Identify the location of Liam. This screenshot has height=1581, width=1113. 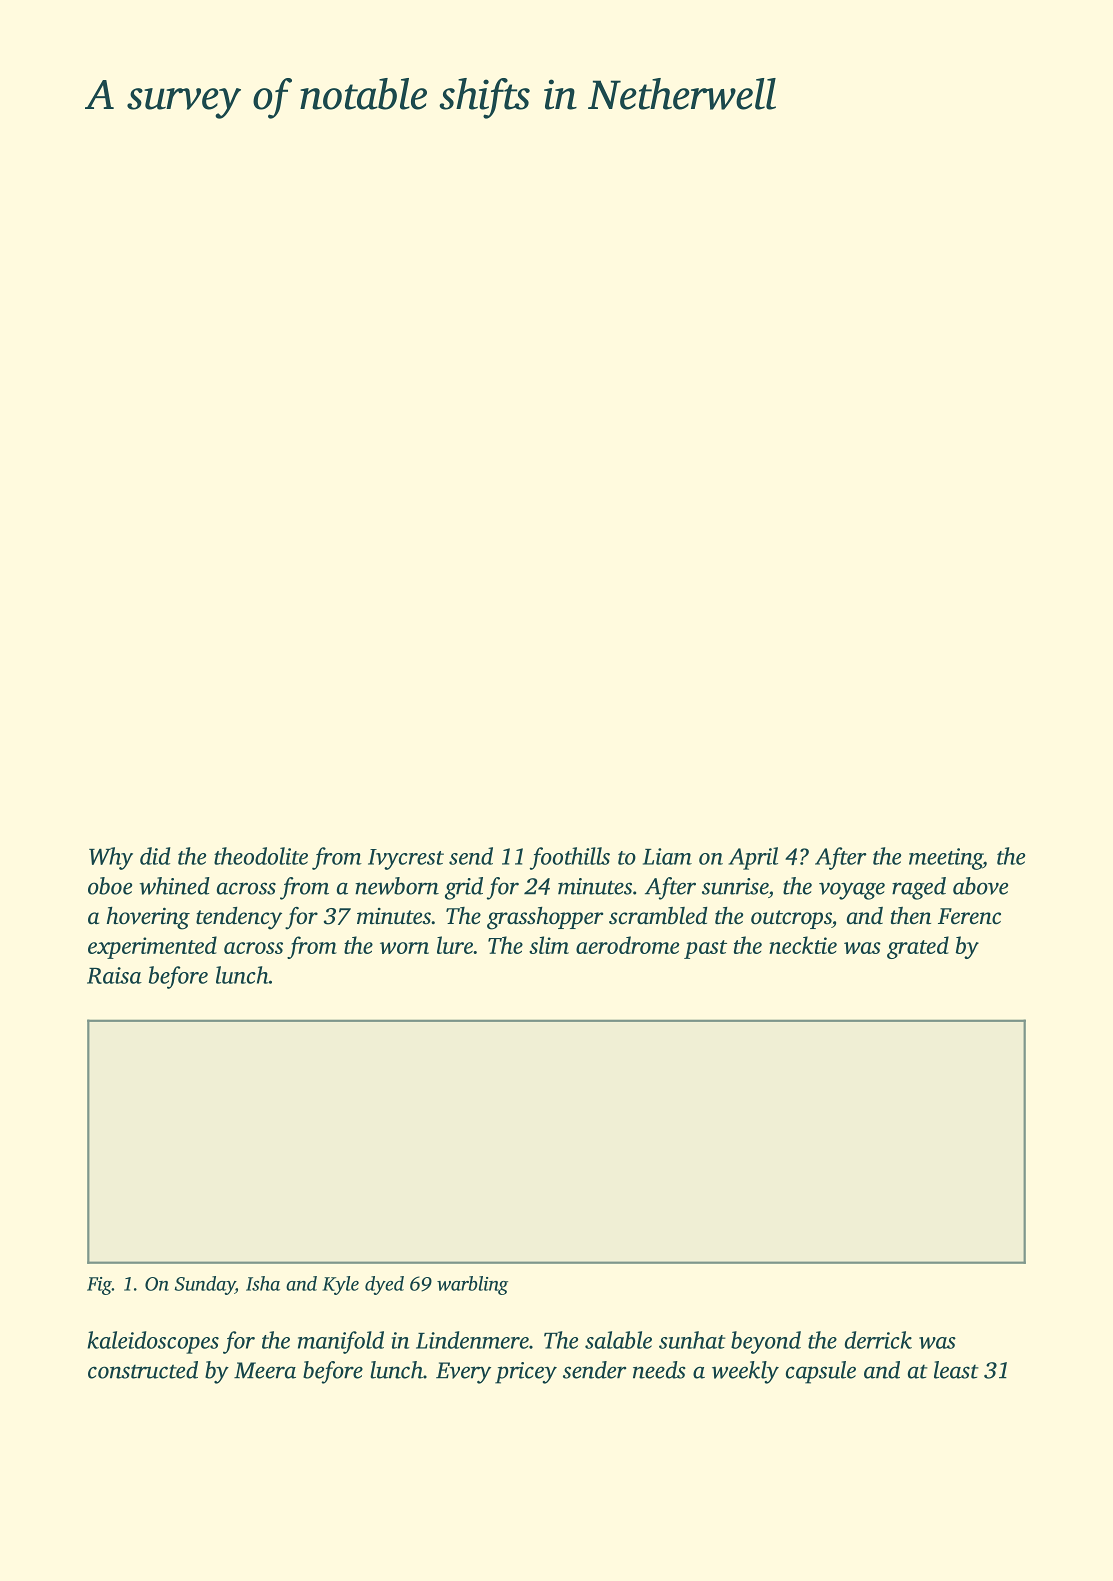
(667, 856).
